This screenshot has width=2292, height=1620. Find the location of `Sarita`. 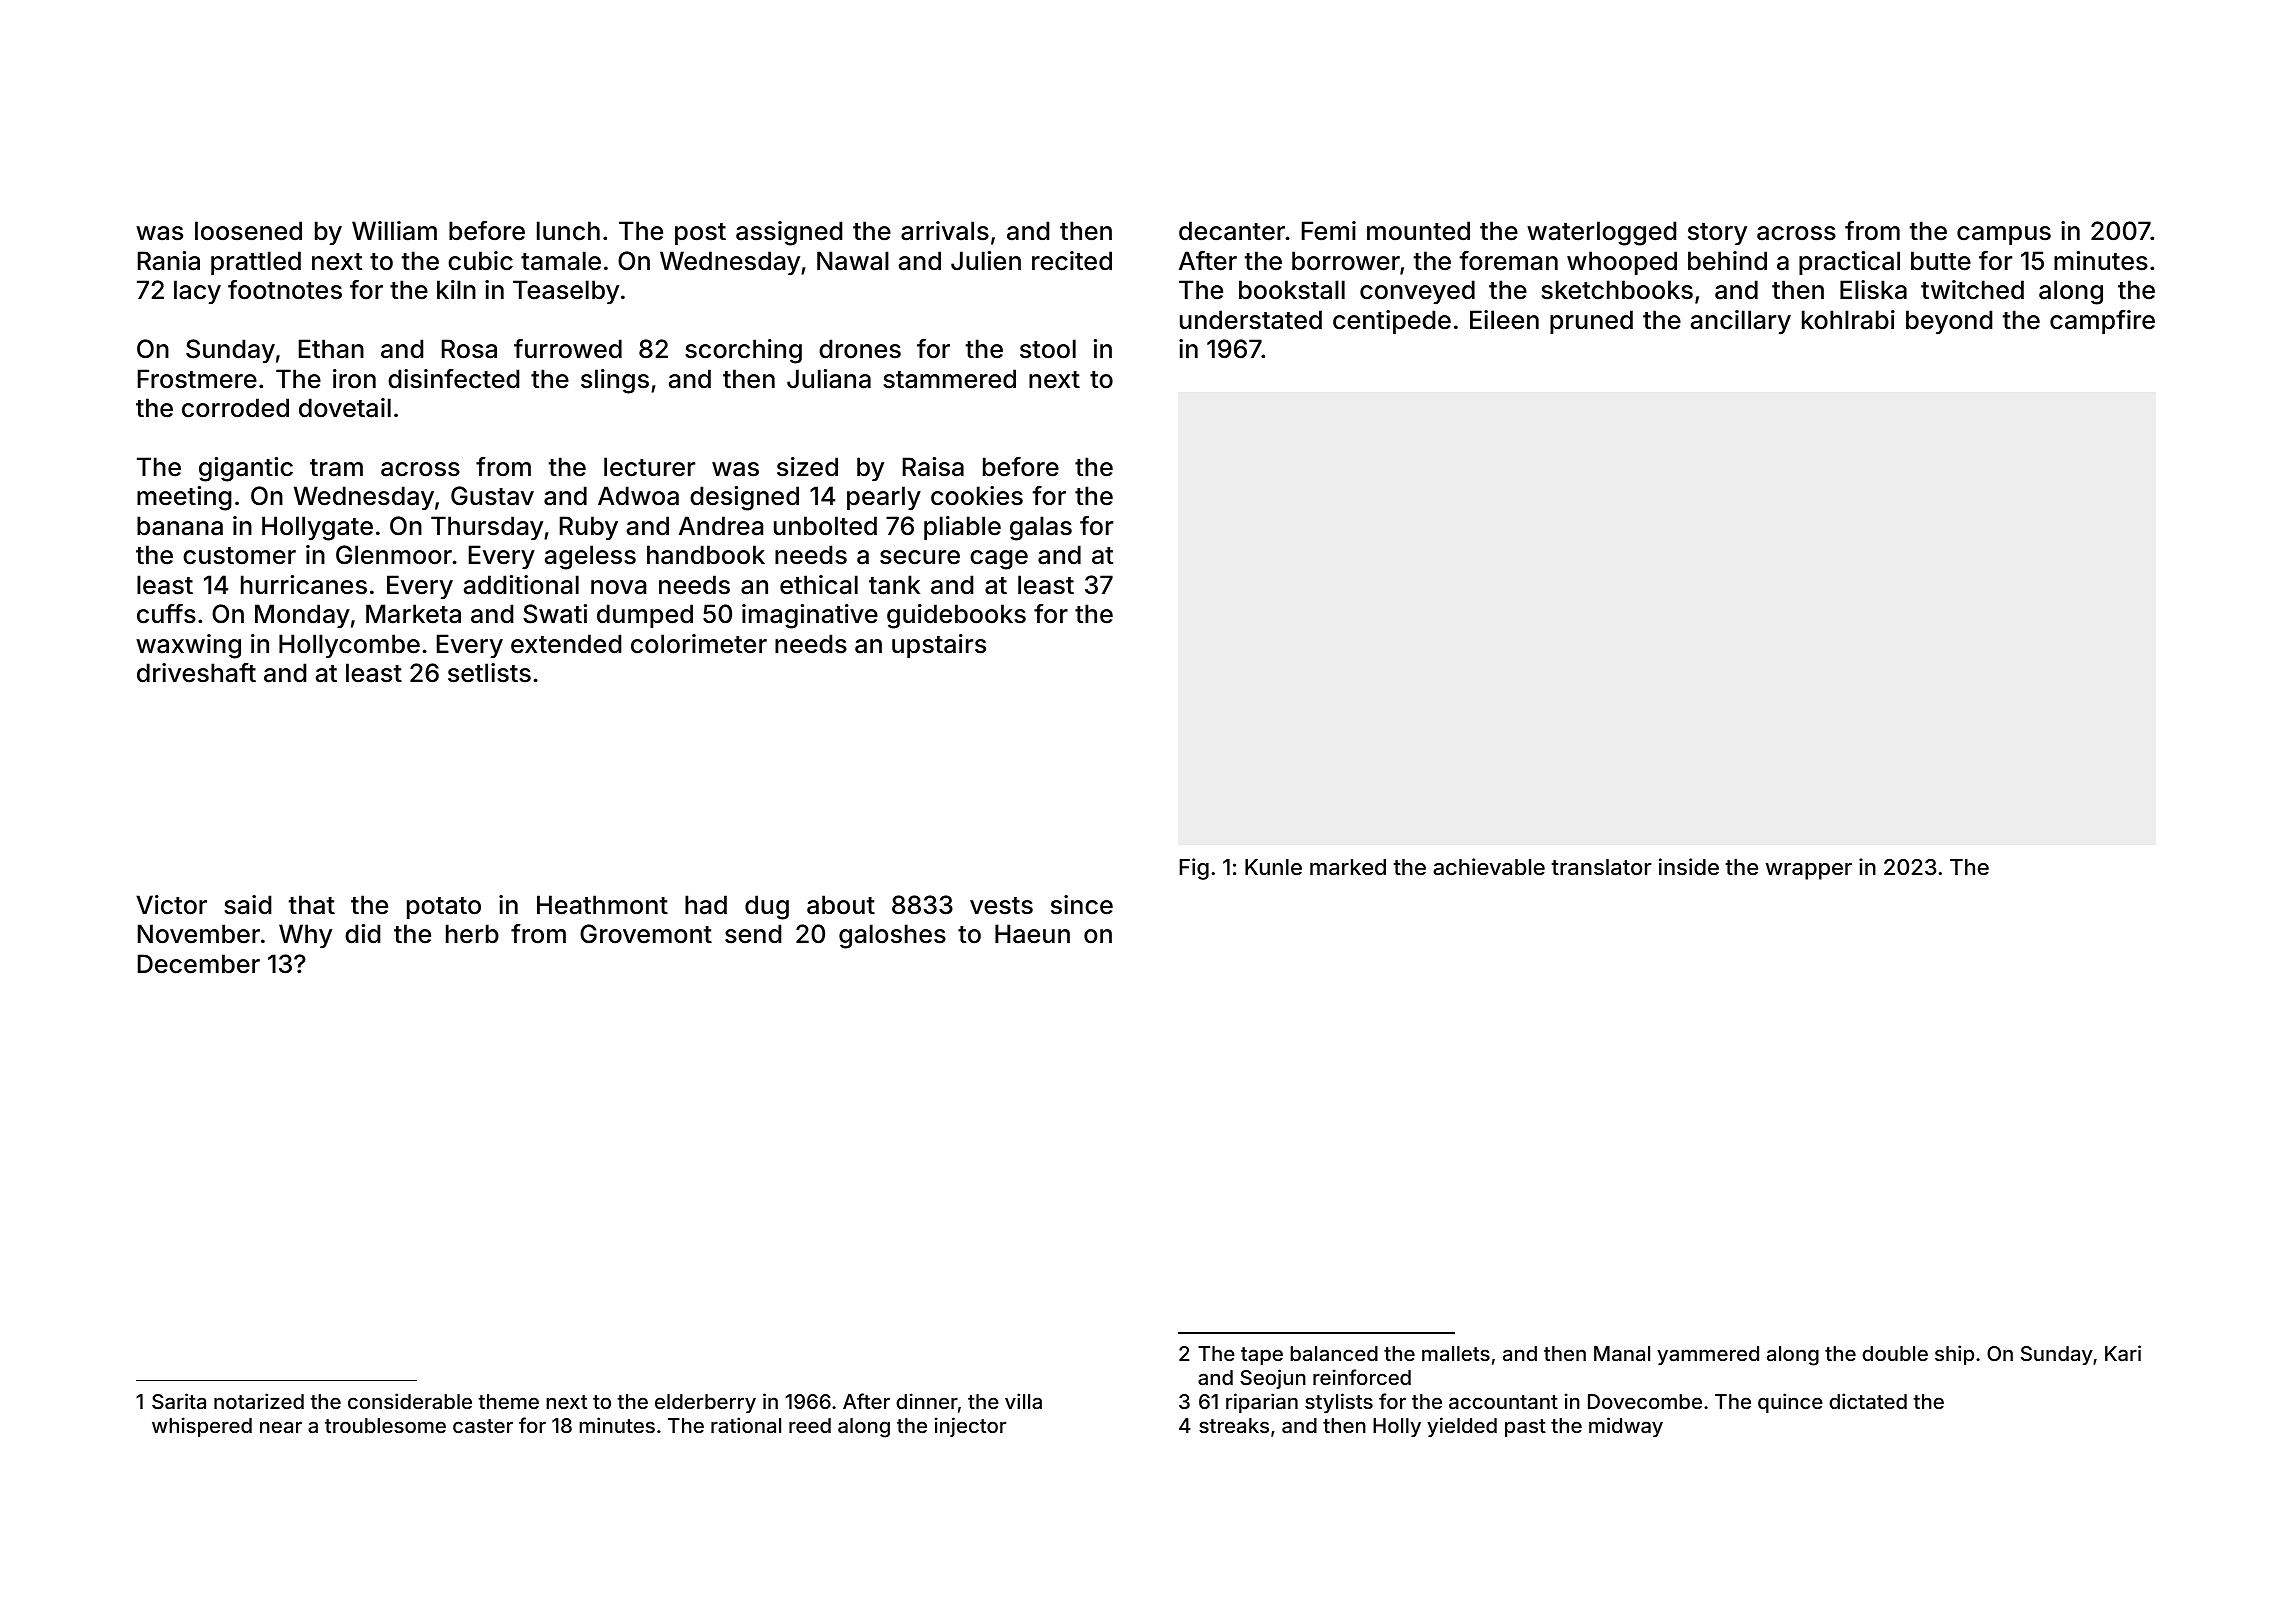

Sarita is located at coordinates (179, 1401).
